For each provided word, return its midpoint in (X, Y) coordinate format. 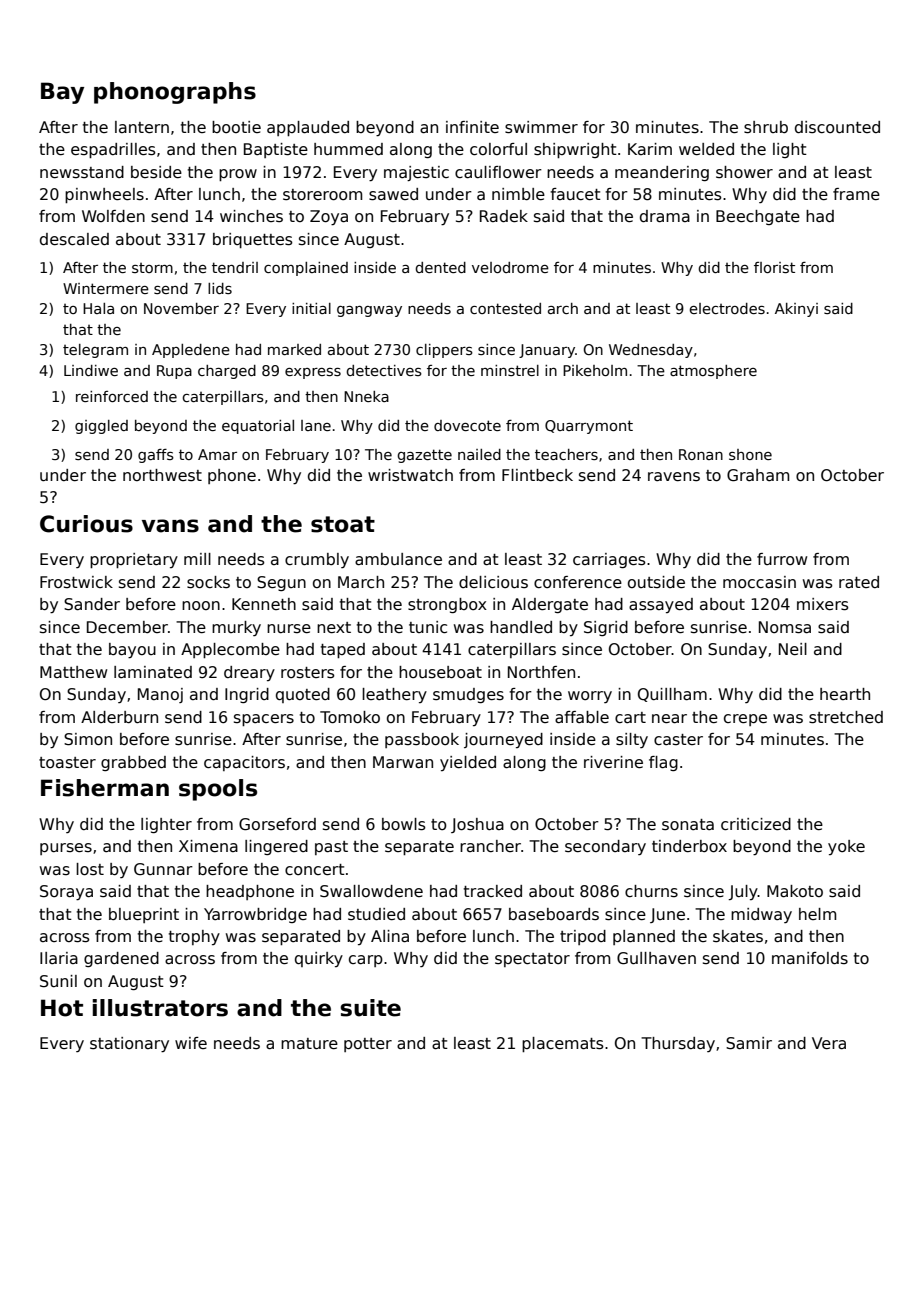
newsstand (82, 172)
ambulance (398, 559)
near (669, 719)
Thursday (678, 1044)
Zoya (329, 218)
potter (368, 1045)
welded (706, 149)
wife (191, 1043)
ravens (674, 477)
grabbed (133, 763)
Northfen (541, 672)
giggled (101, 427)
